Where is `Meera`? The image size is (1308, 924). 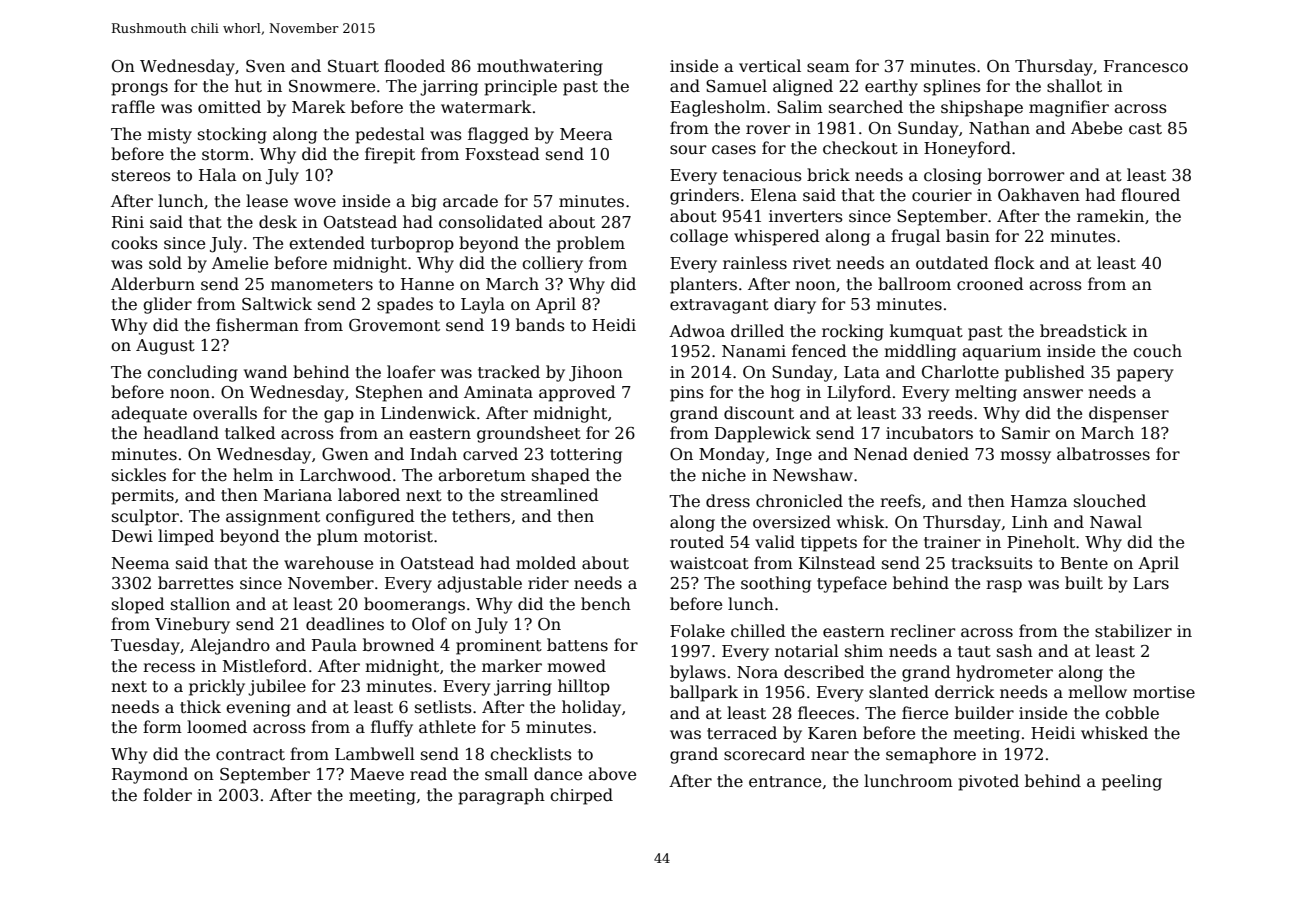 Meera is located at coordinates (586, 134).
